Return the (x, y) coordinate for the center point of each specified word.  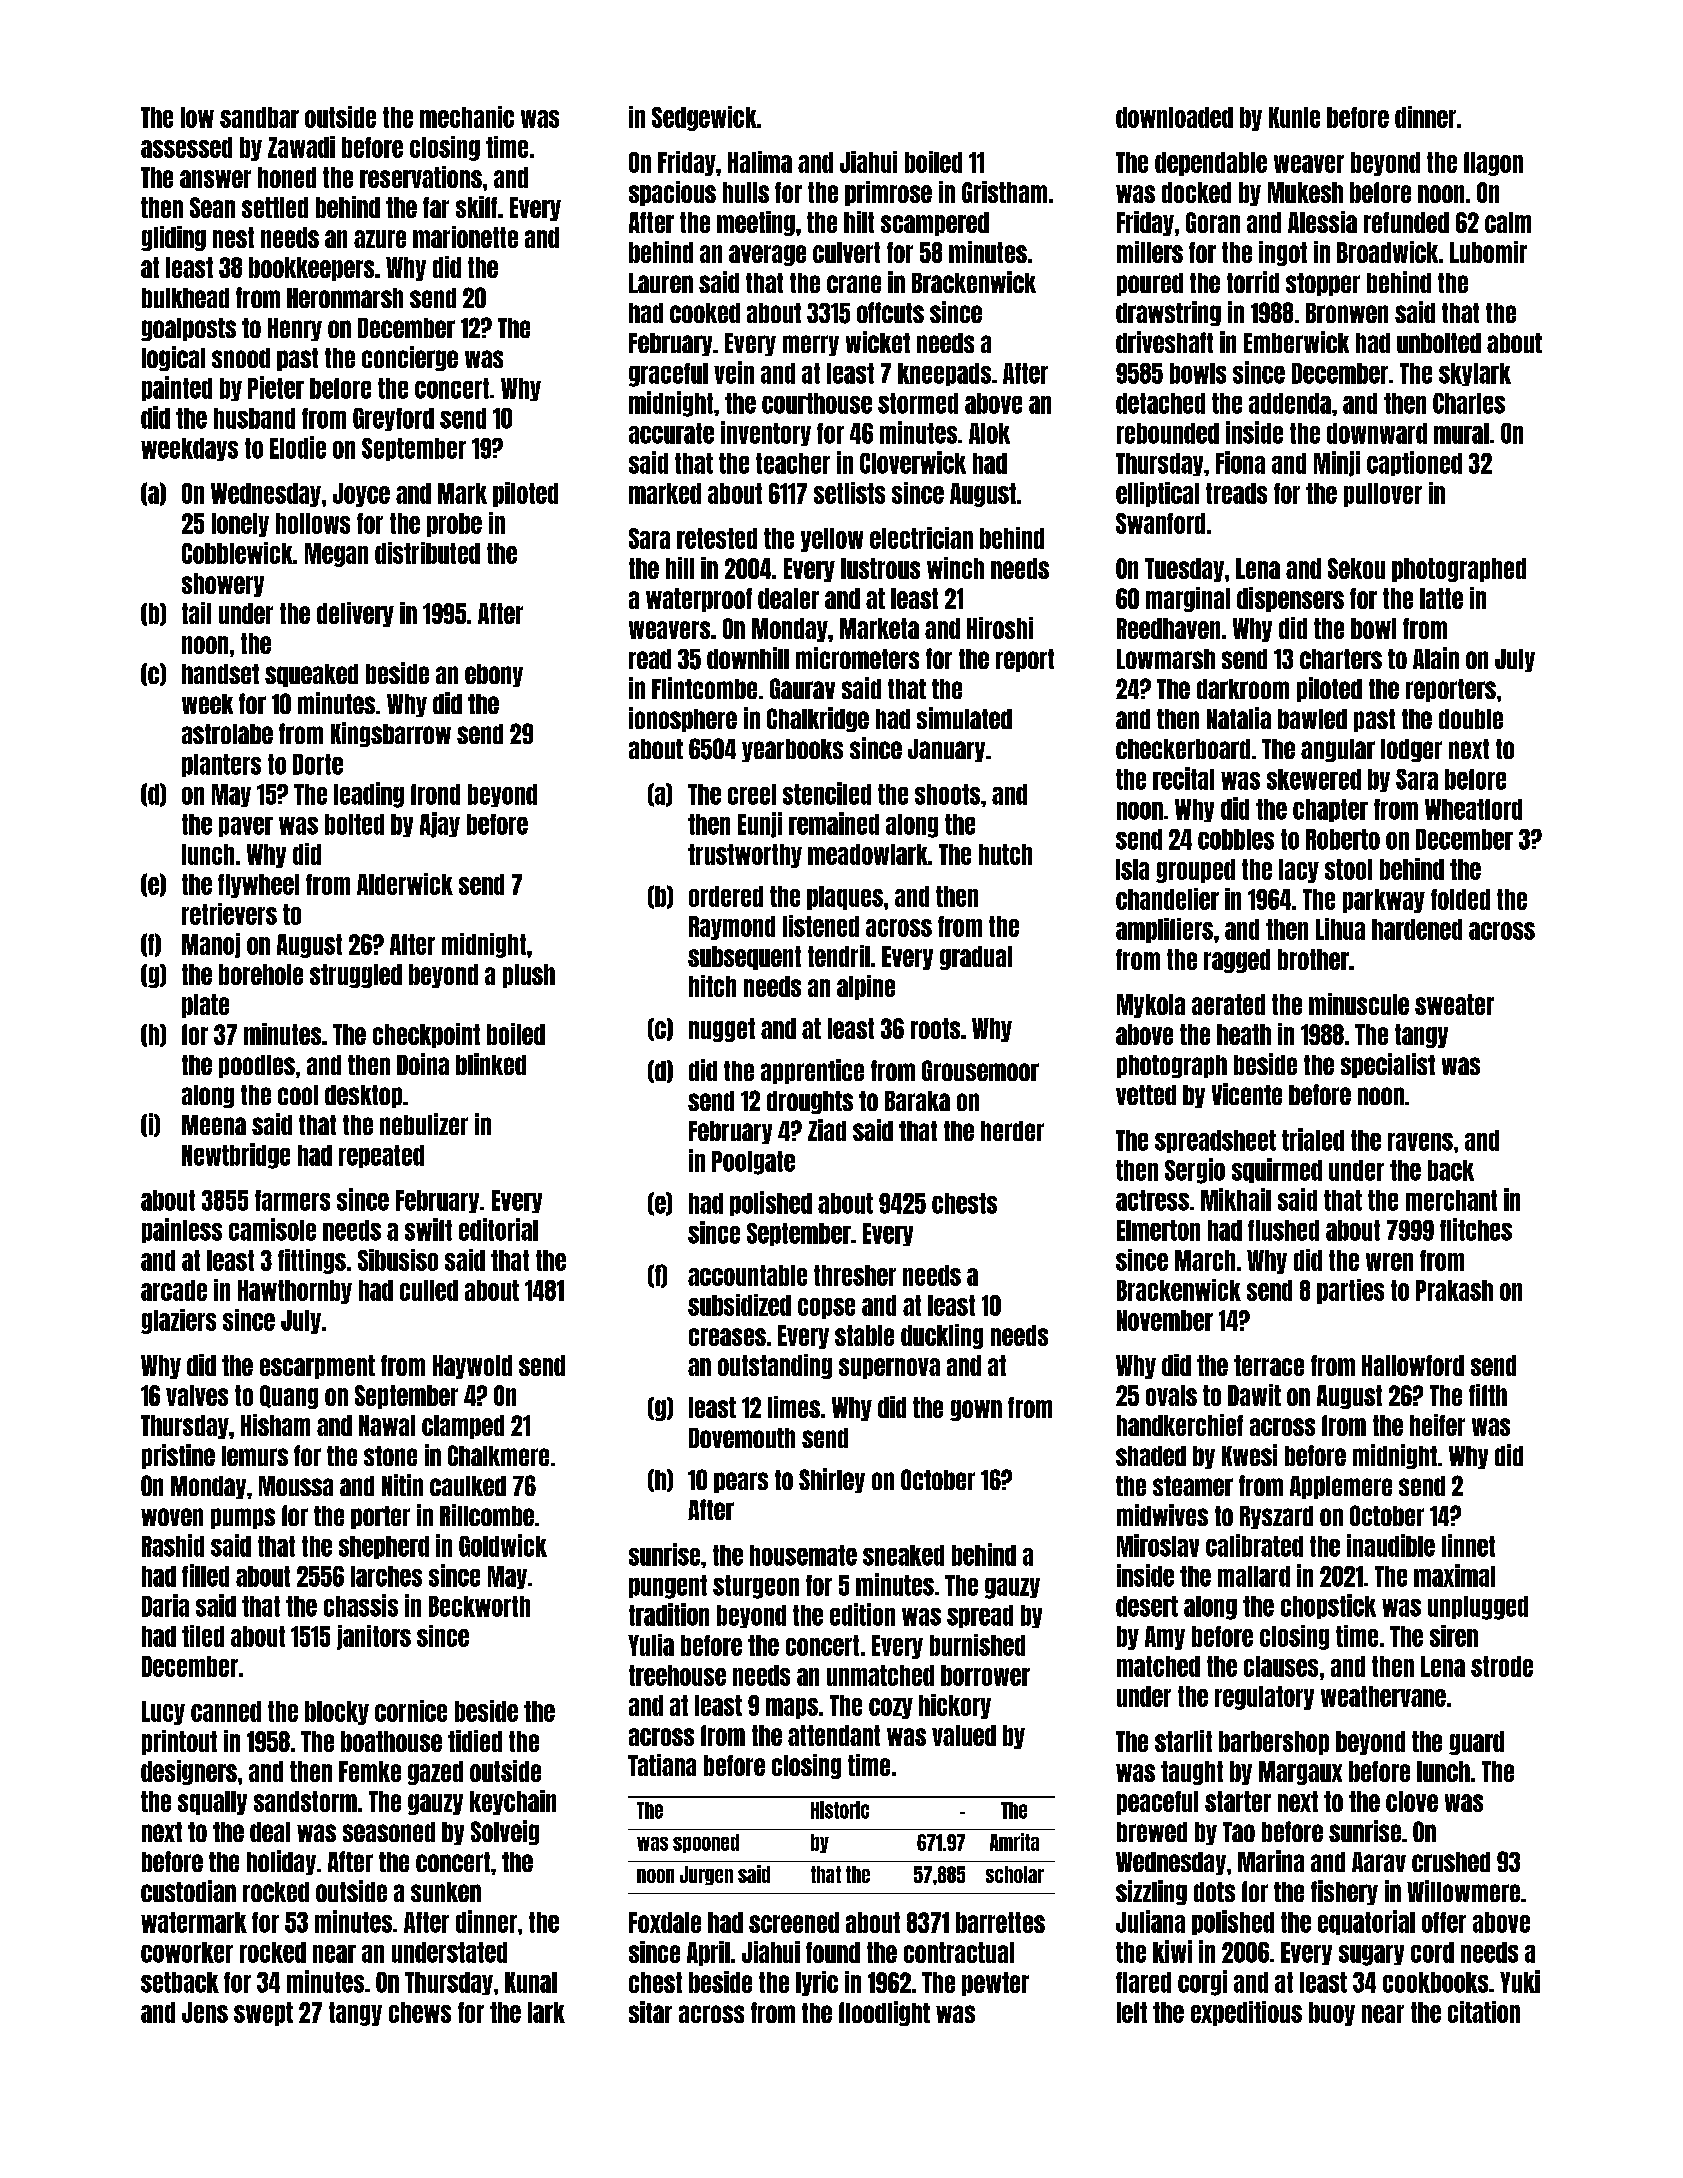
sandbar (259, 117)
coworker (187, 1952)
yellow (832, 540)
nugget (722, 1030)
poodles (257, 1066)
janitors (374, 1637)
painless (182, 1230)
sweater (1454, 1004)
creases (727, 1337)
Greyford (393, 419)
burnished (977, 1645)
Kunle (1294, 117)
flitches (1476, 1229)
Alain (1436, 658)
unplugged (1478, 1608)
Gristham (1004, 192)
